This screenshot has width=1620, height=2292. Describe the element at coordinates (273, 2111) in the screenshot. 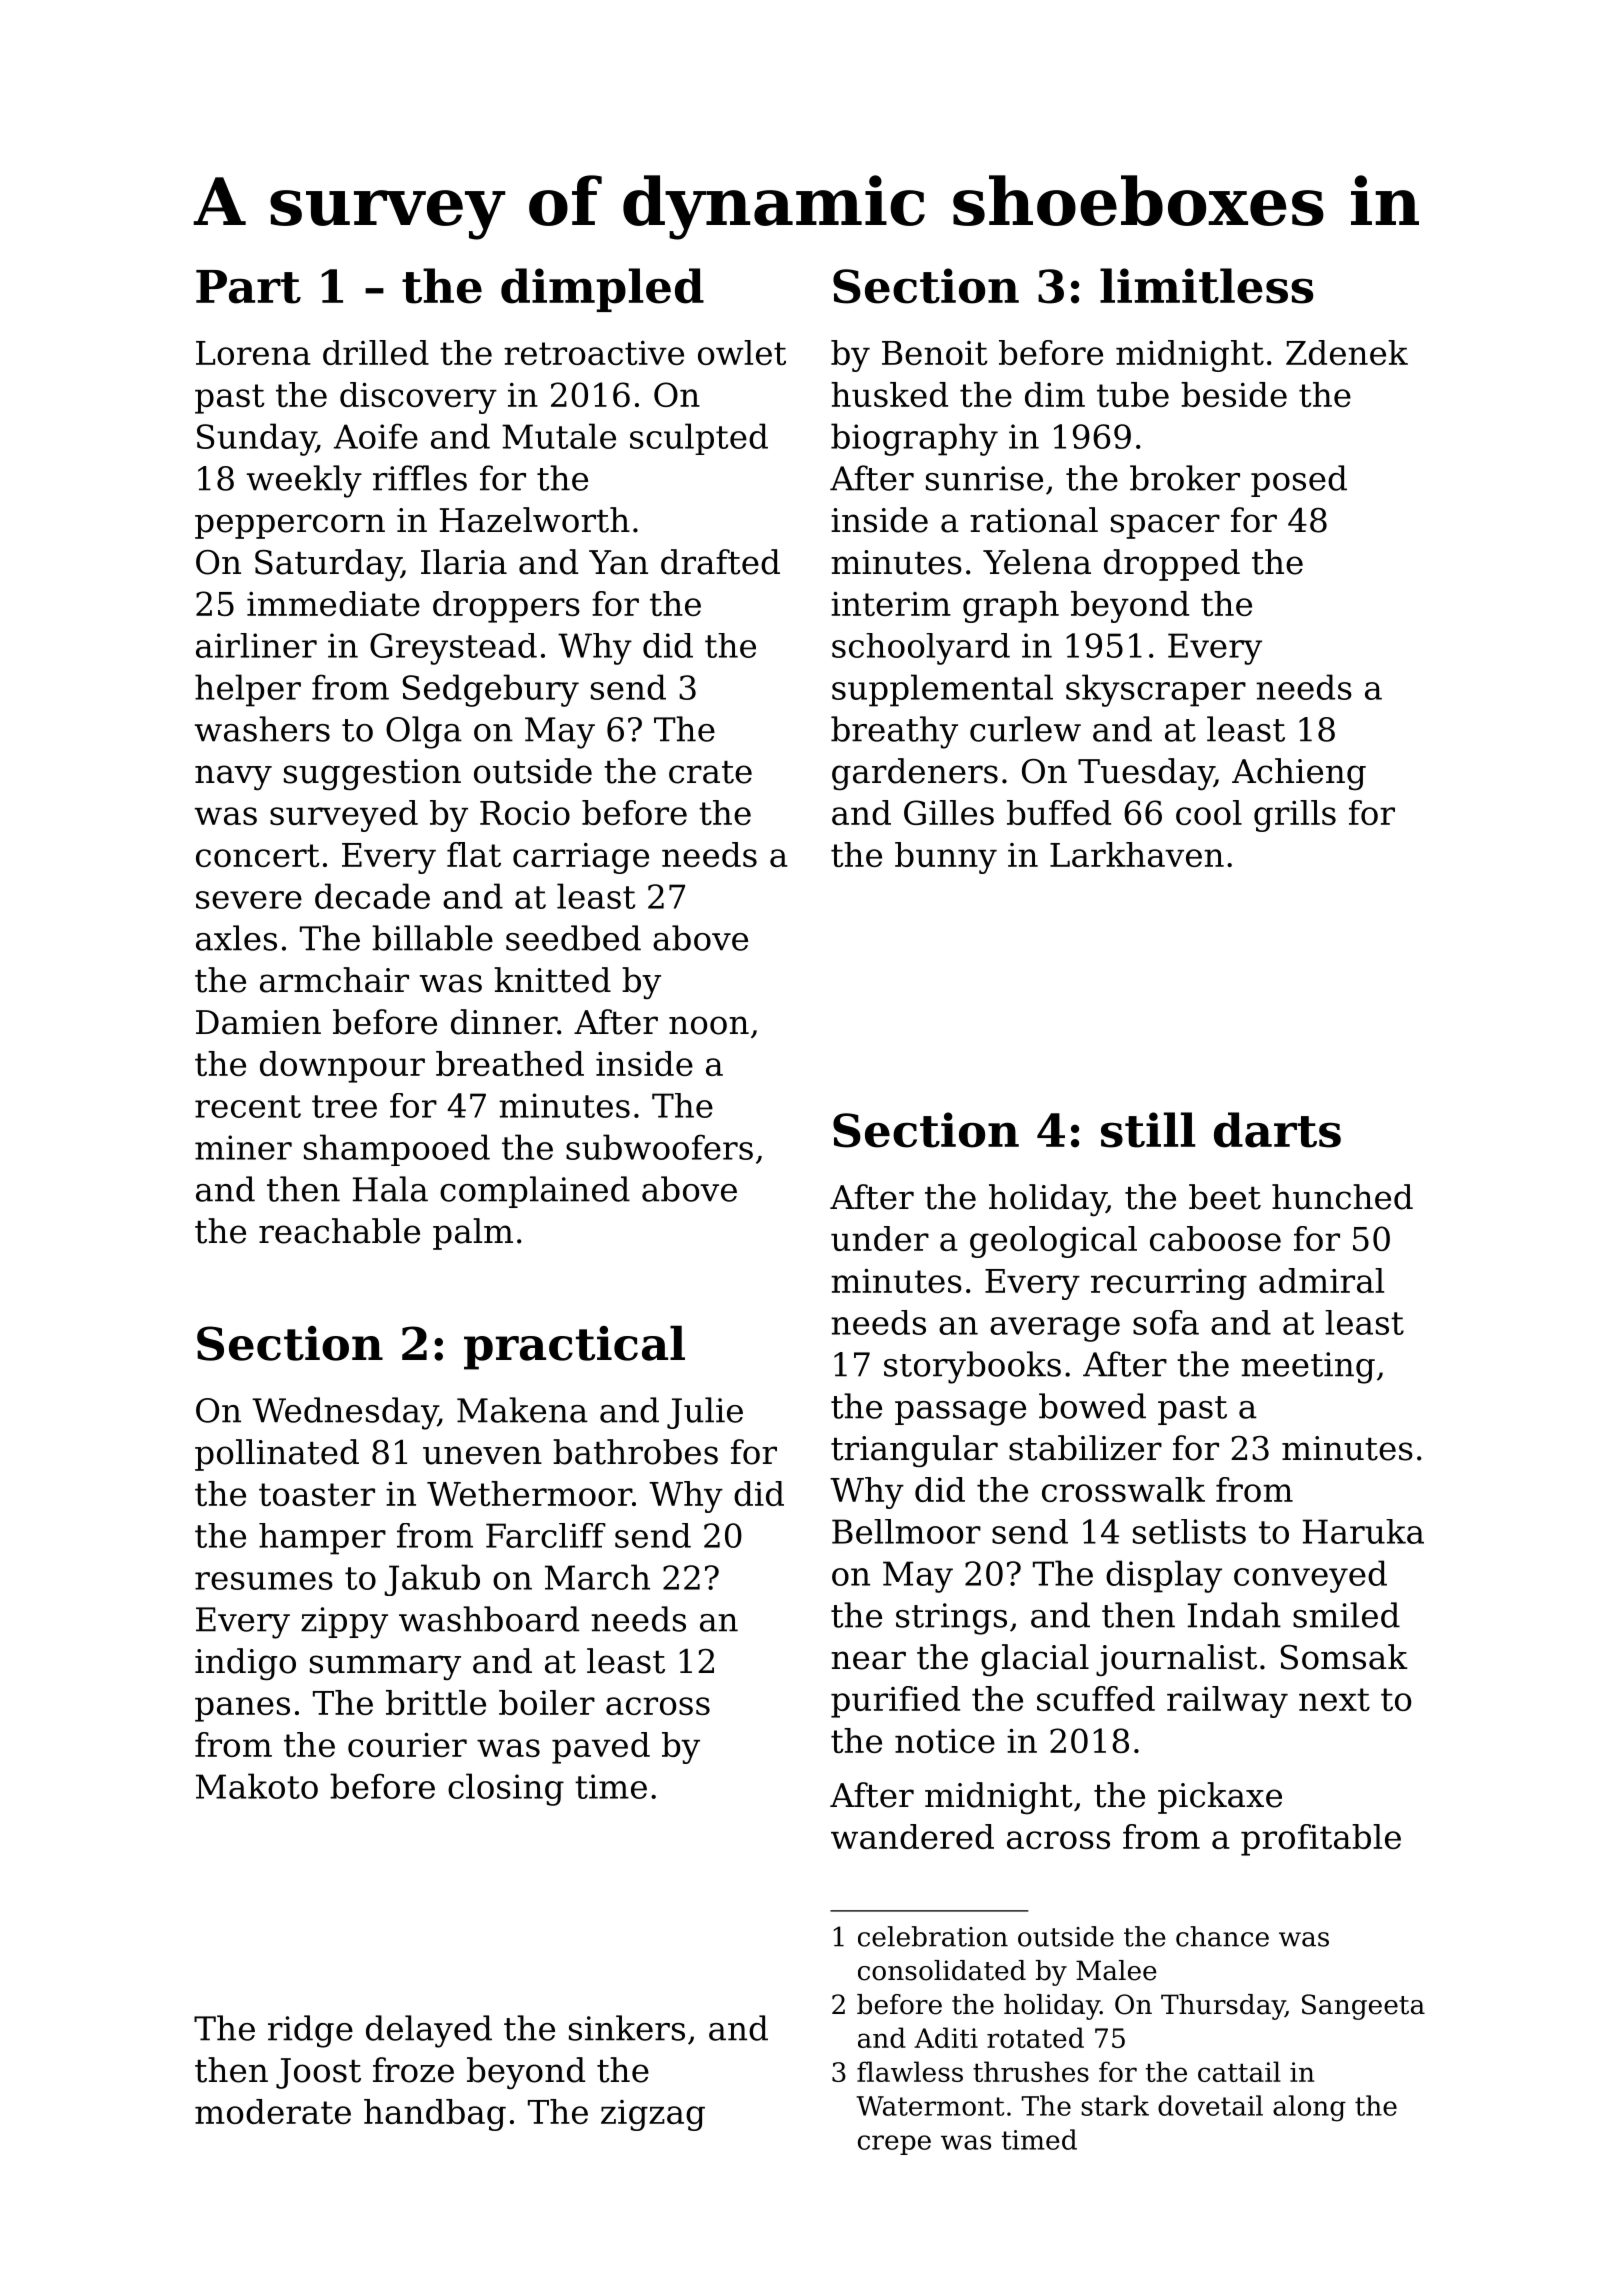

I see `moderate` at that location.
